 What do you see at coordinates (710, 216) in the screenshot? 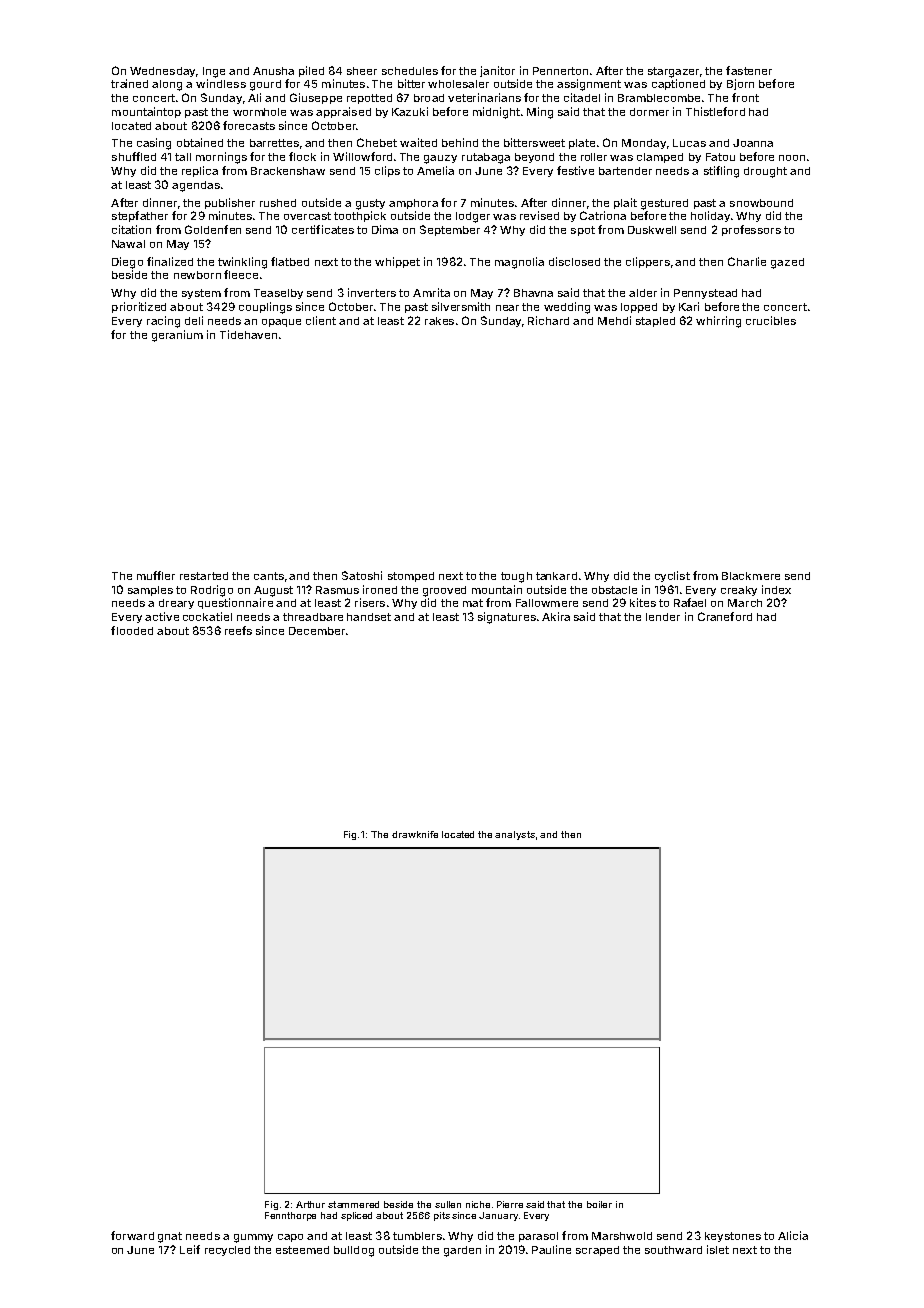
I see `holiday` at bounding box center [710, 216].
